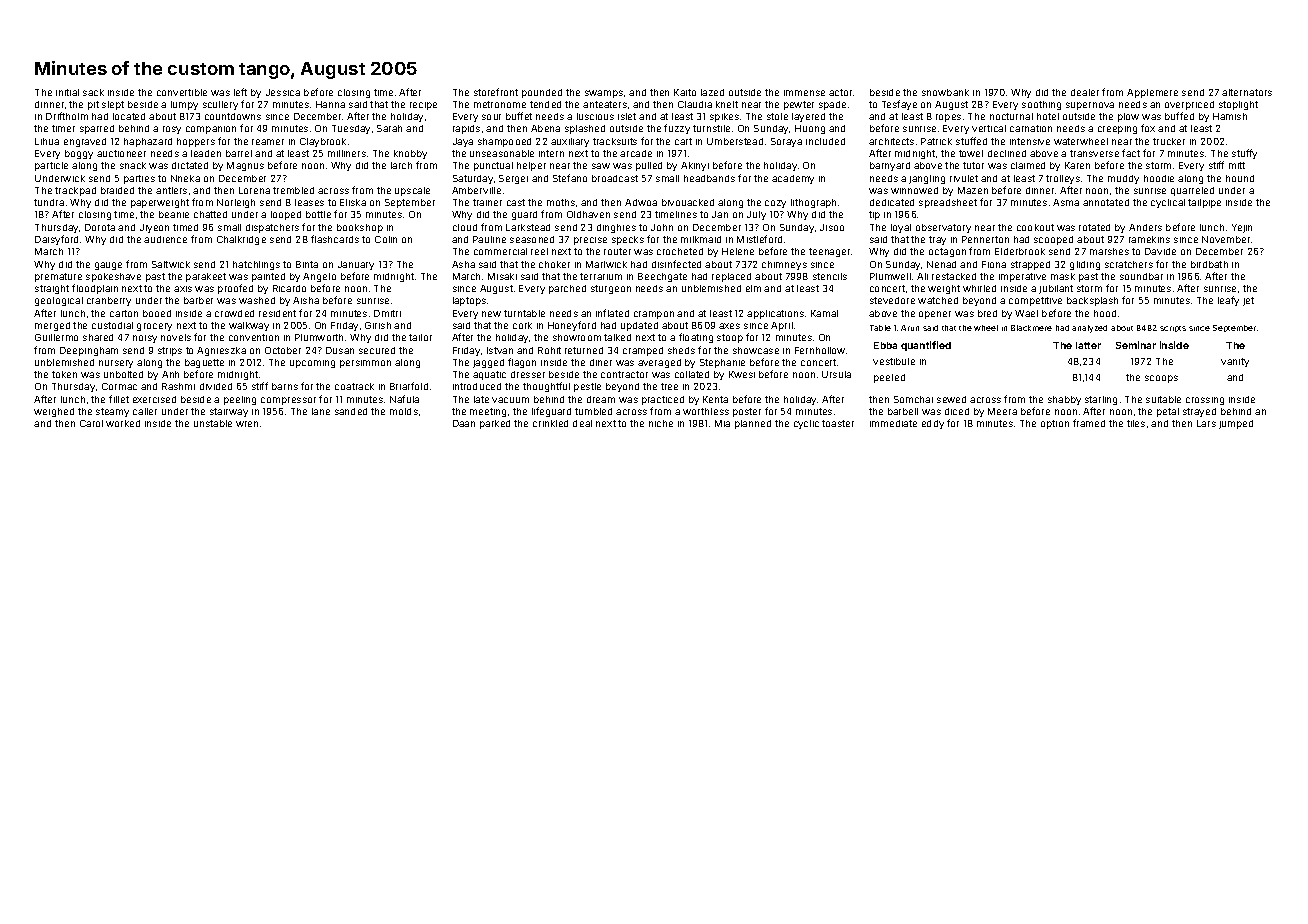 The width and height of the document is (1308, 924). Describe the element at coordinates (948, 118) in the document. I see `ropes` at that location.
